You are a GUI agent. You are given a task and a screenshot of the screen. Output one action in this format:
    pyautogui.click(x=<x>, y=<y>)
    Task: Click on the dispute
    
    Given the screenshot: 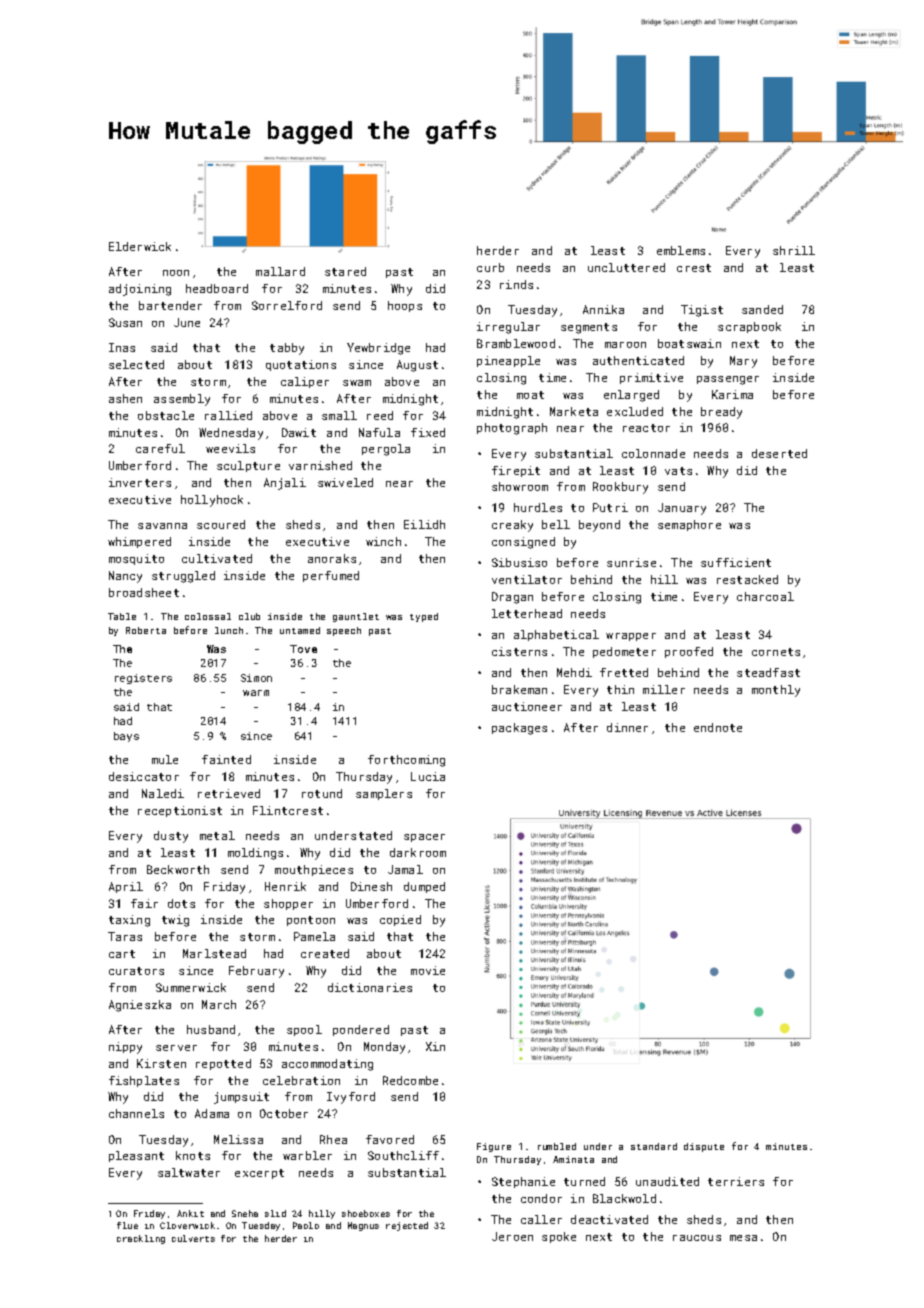 What is the action you would take?
    pyautogui.click(x=704, y=1147)
